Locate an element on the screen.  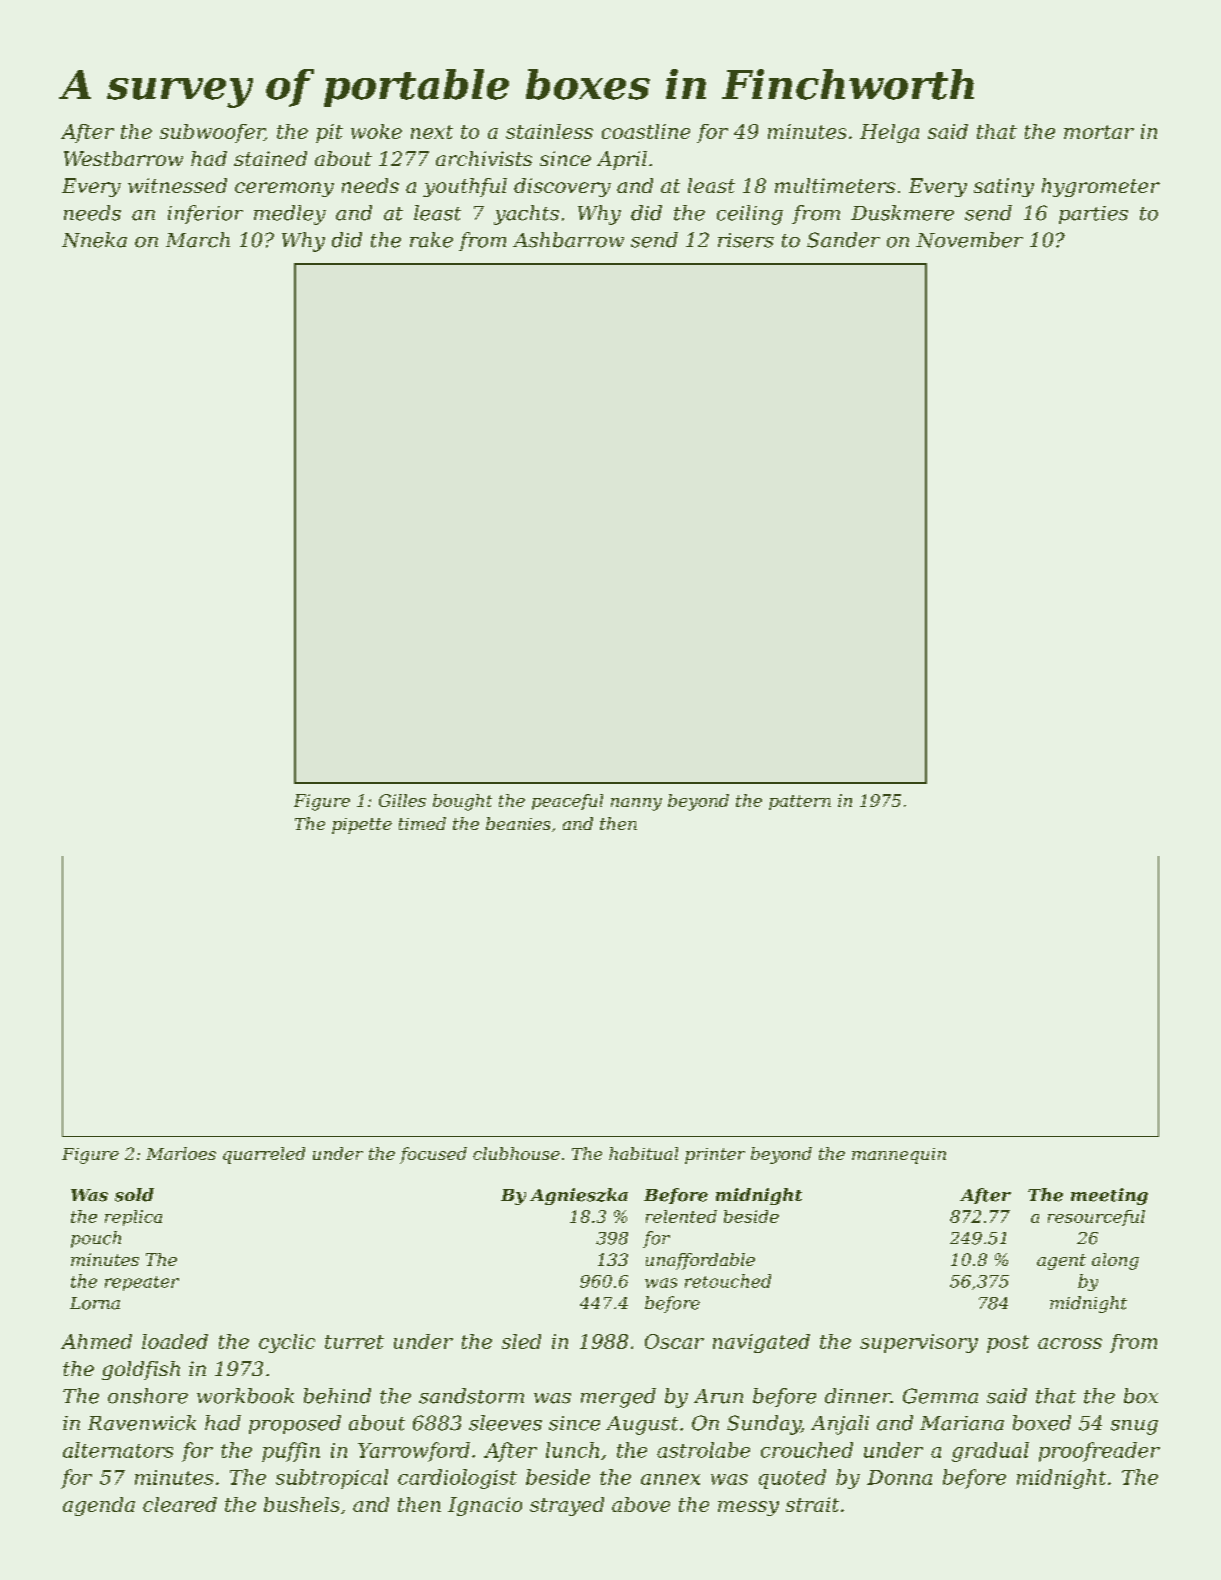
November is located at coordinates (969, 240).
